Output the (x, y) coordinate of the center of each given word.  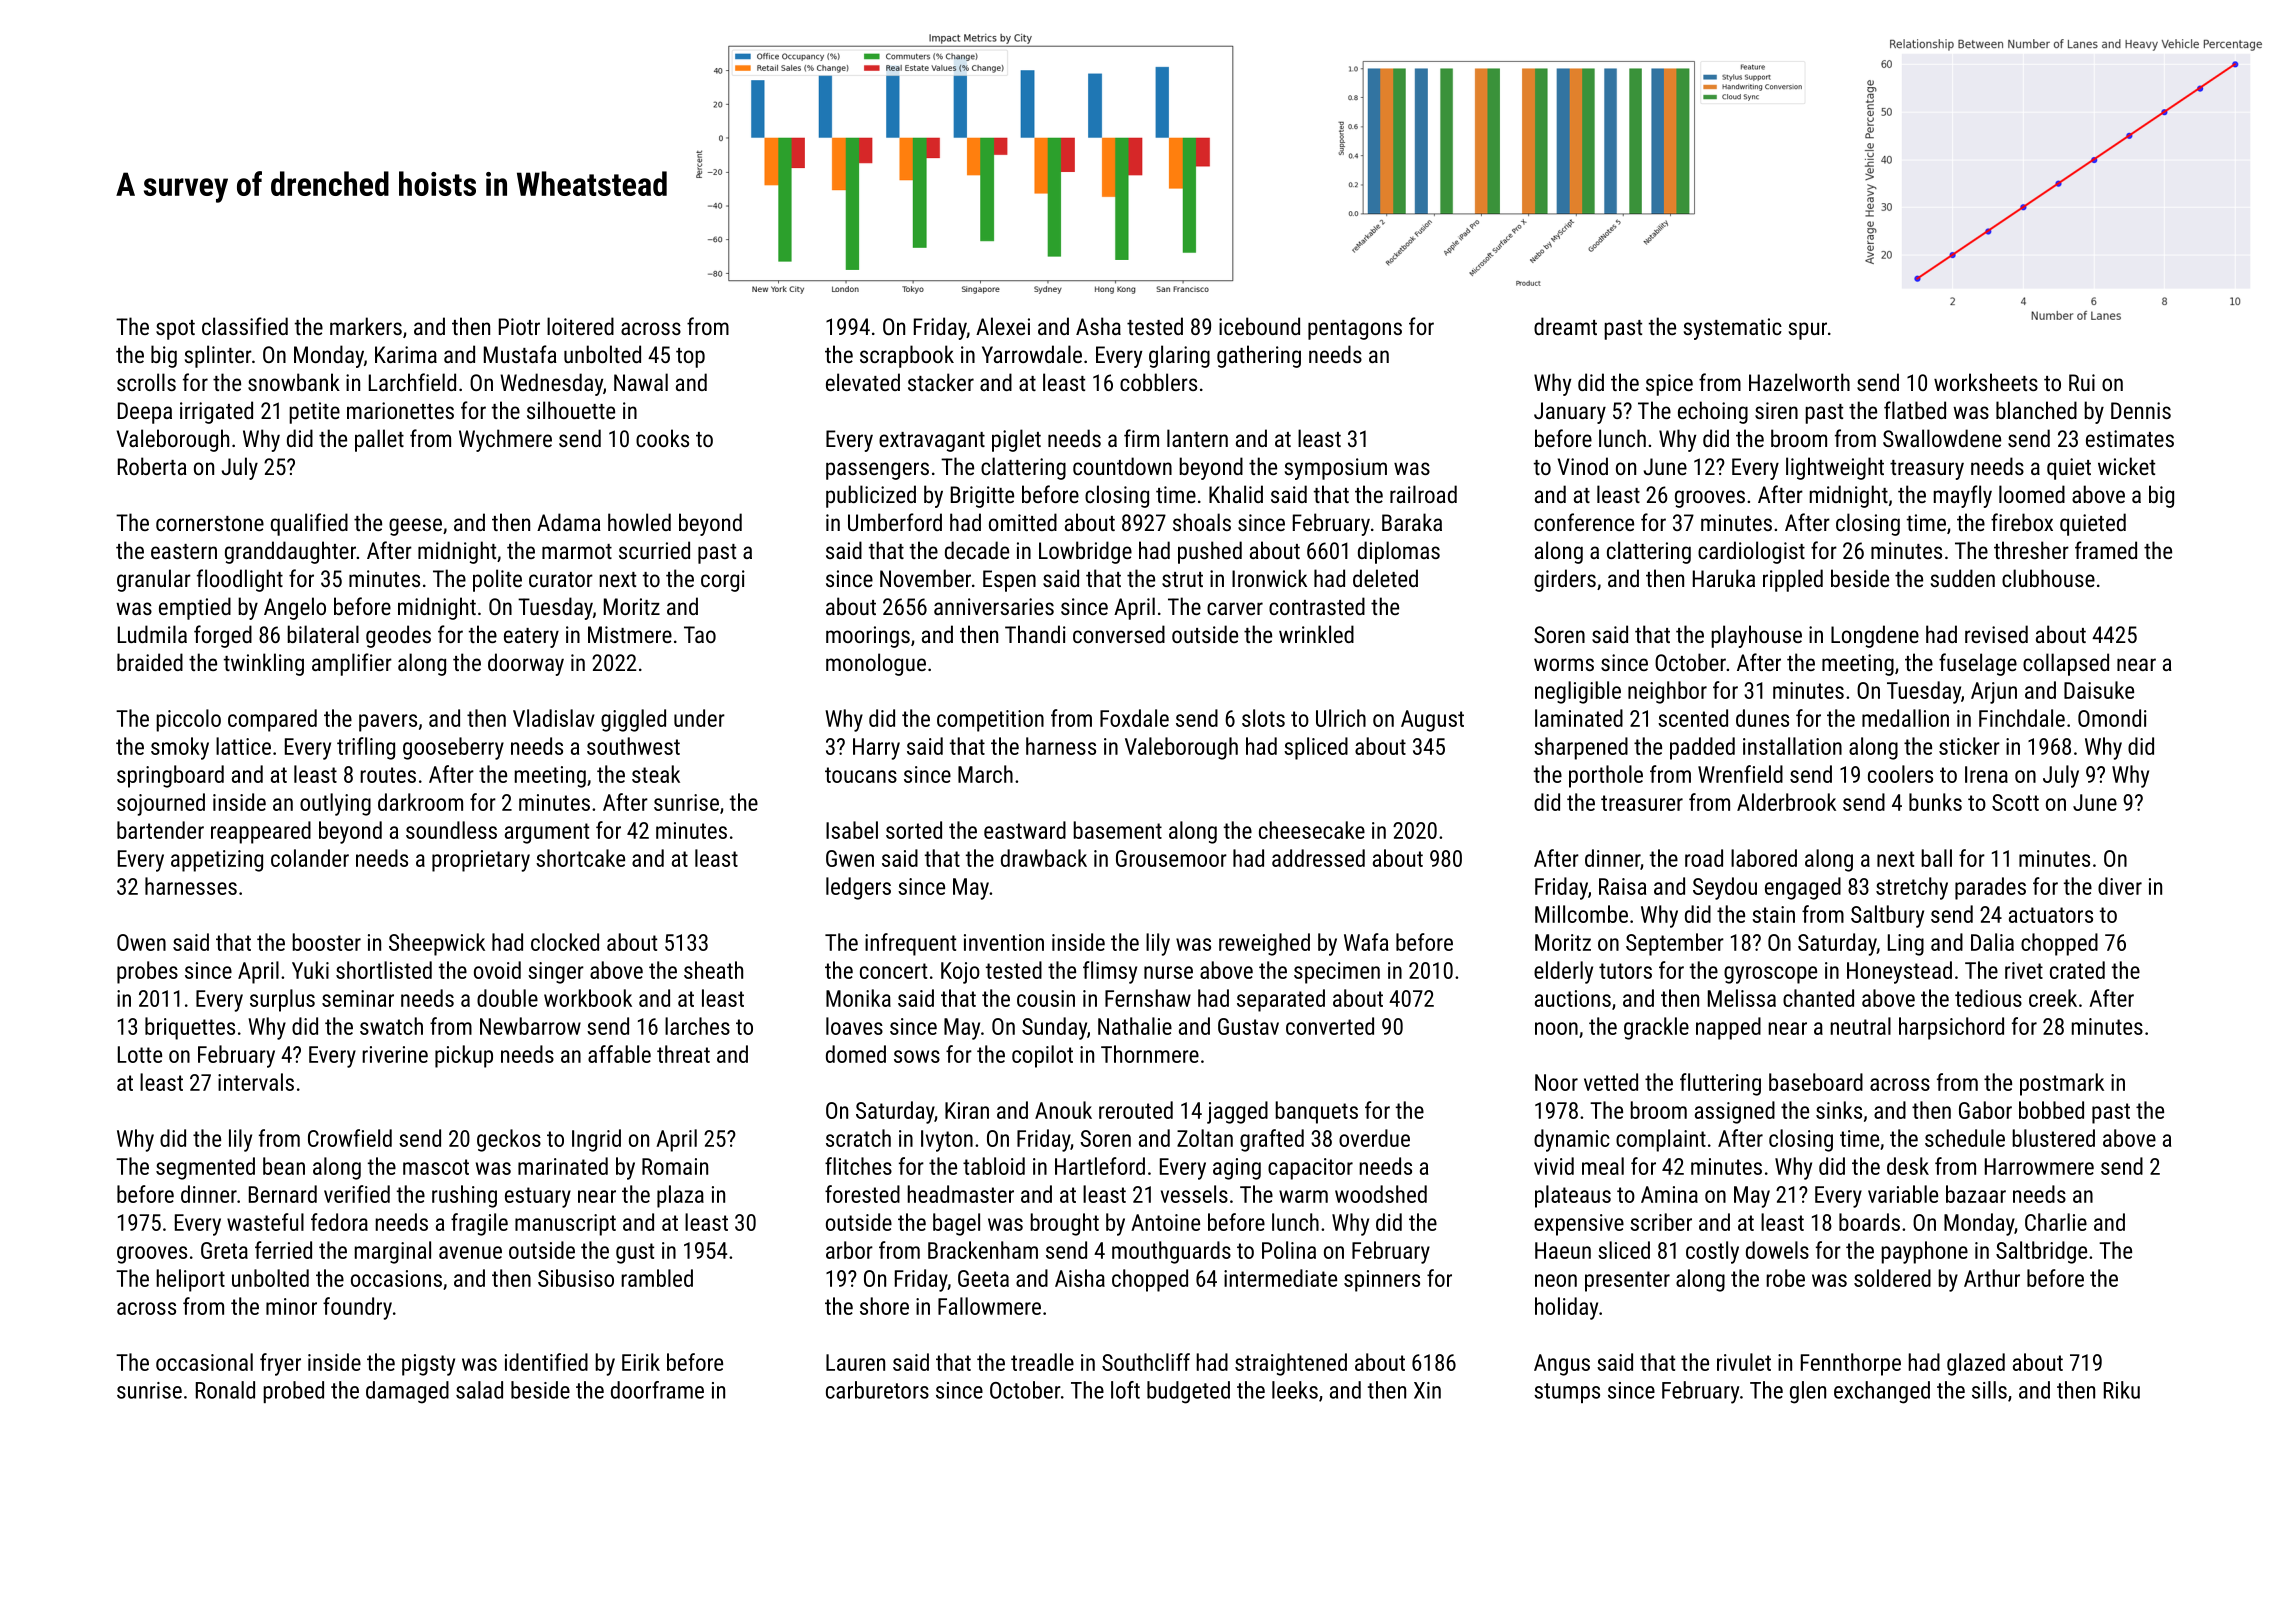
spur (1808, 331)
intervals (256, 1082)
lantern (1197, 438)
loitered (580, 326)
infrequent (910, 944)
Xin (1427, 1390)
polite (497, 580)
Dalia (1992, 942)
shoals (1202, 522)
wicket (2126, 466)
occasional (204, 1362)
